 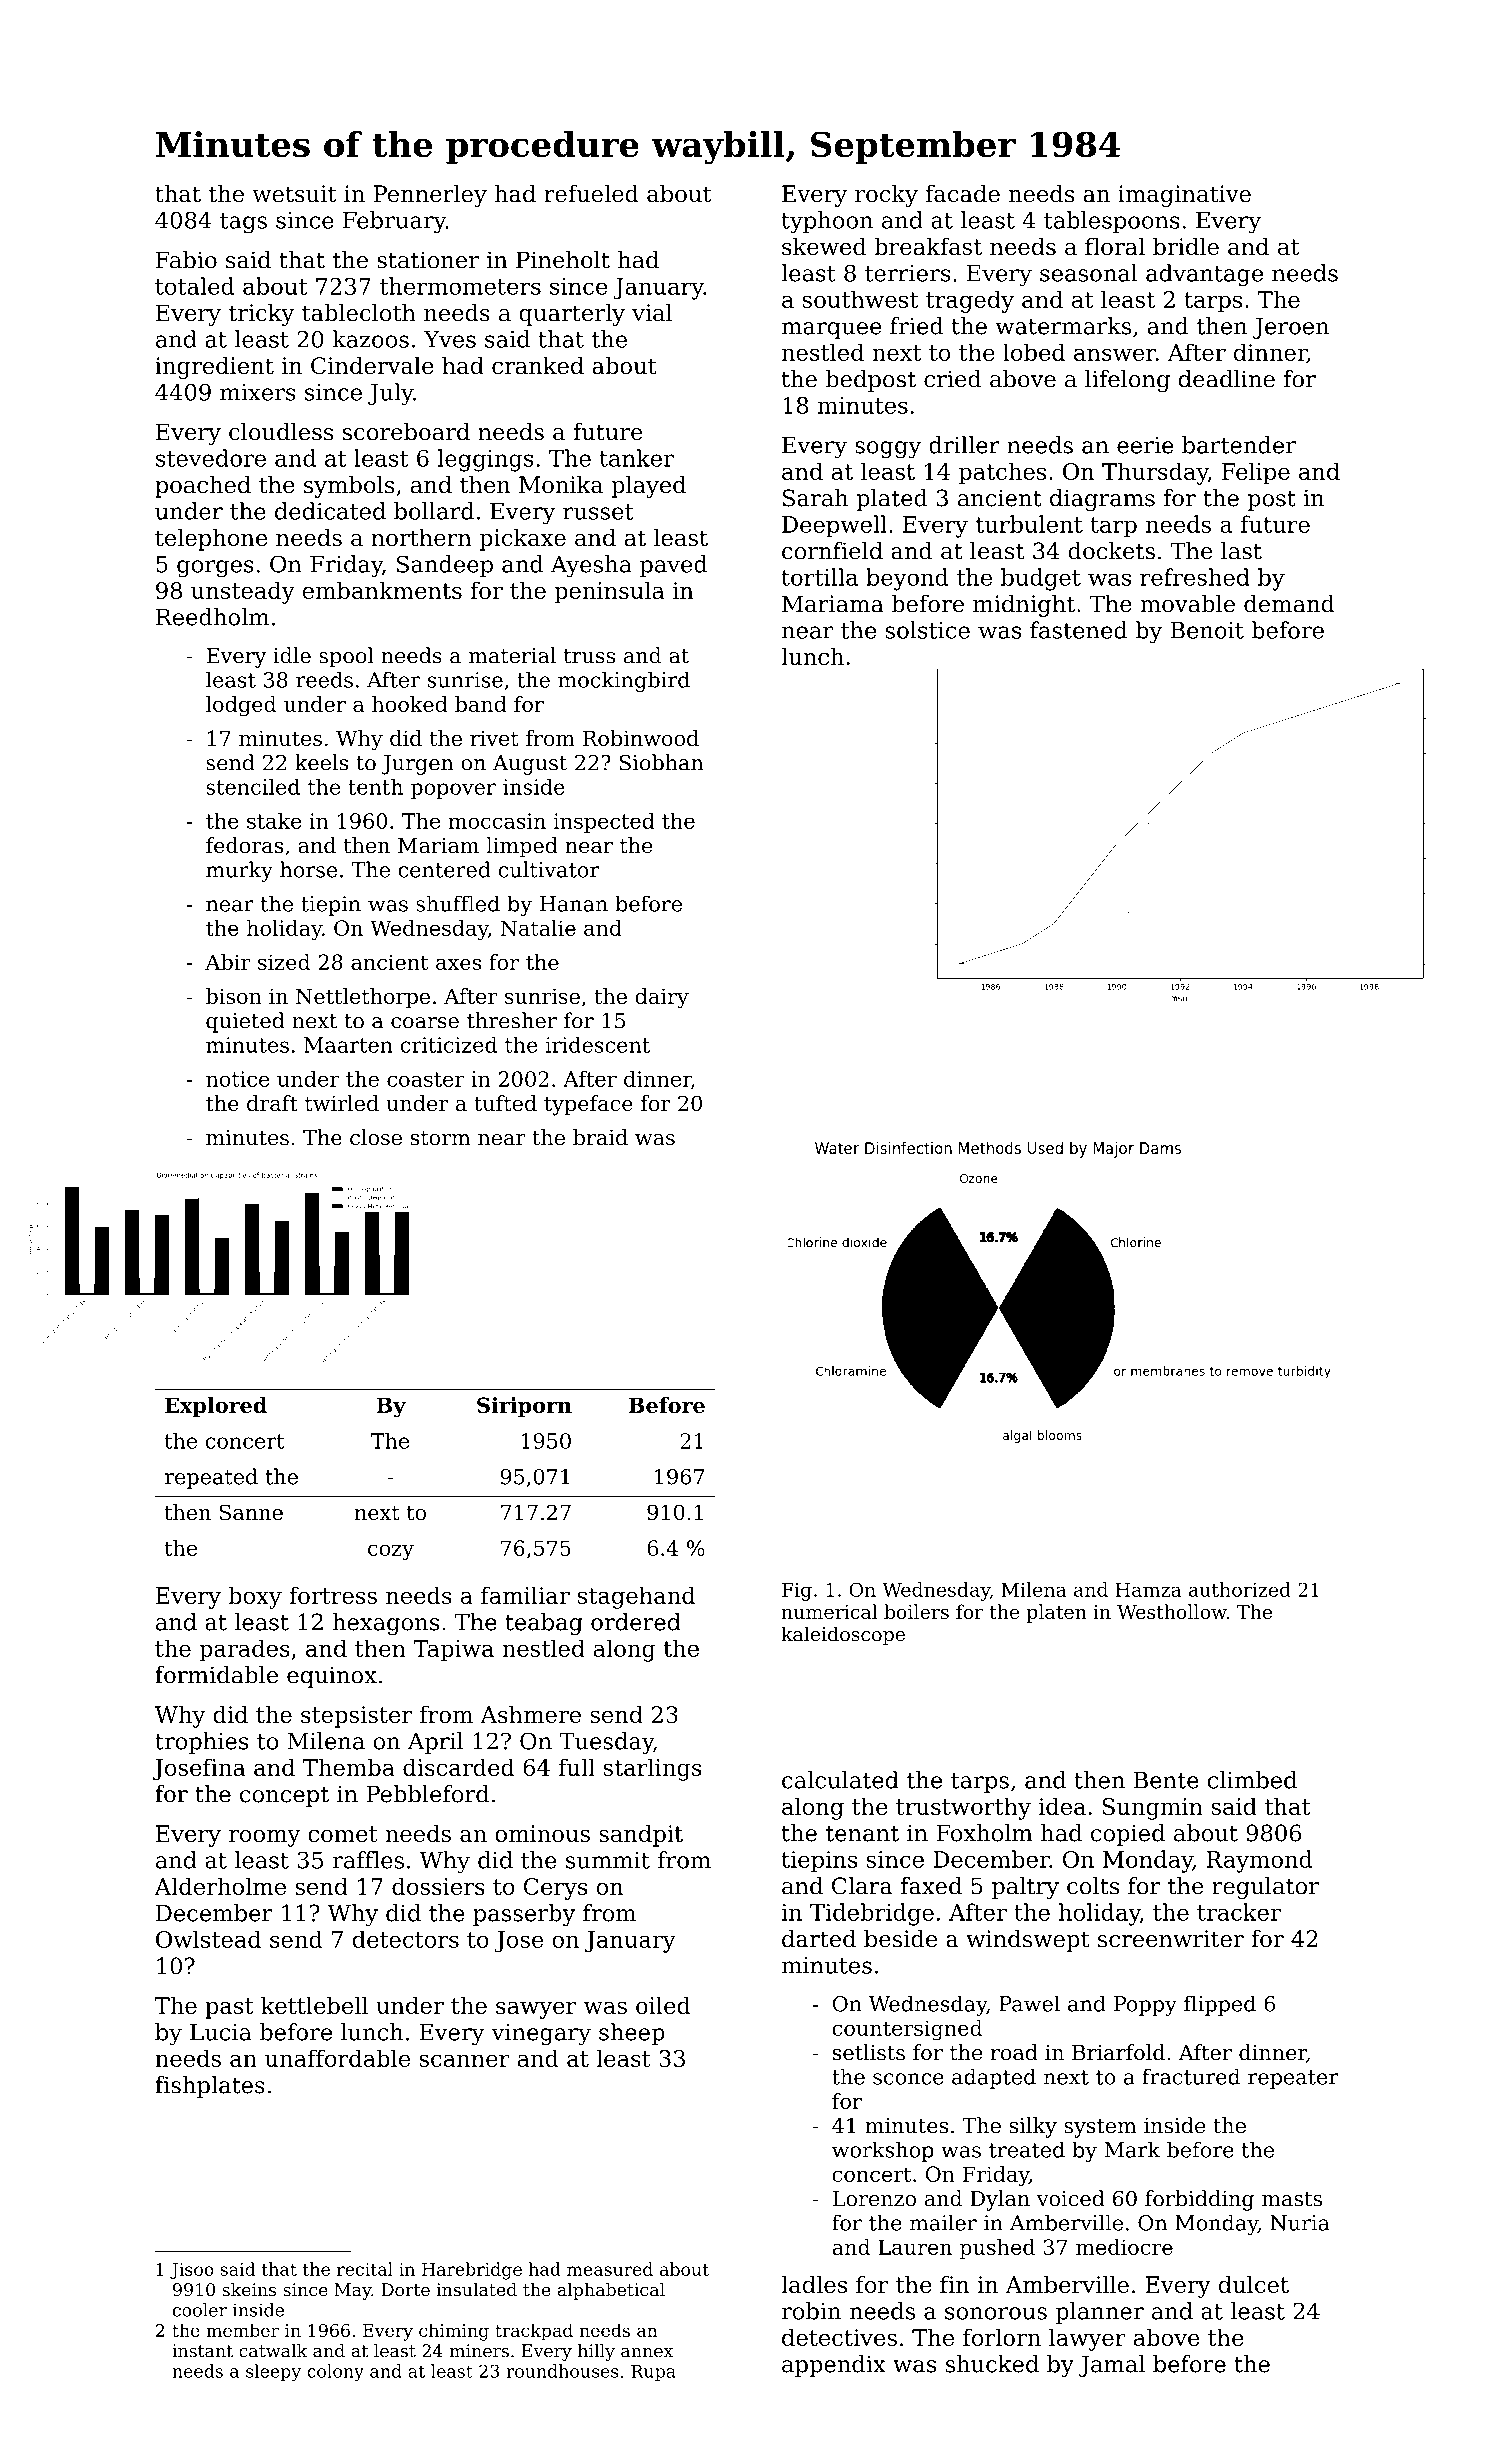 What do you see at coordinates (335, 2373) in the screenshot?
I see `colony` at bounding box center [335, 2373].
